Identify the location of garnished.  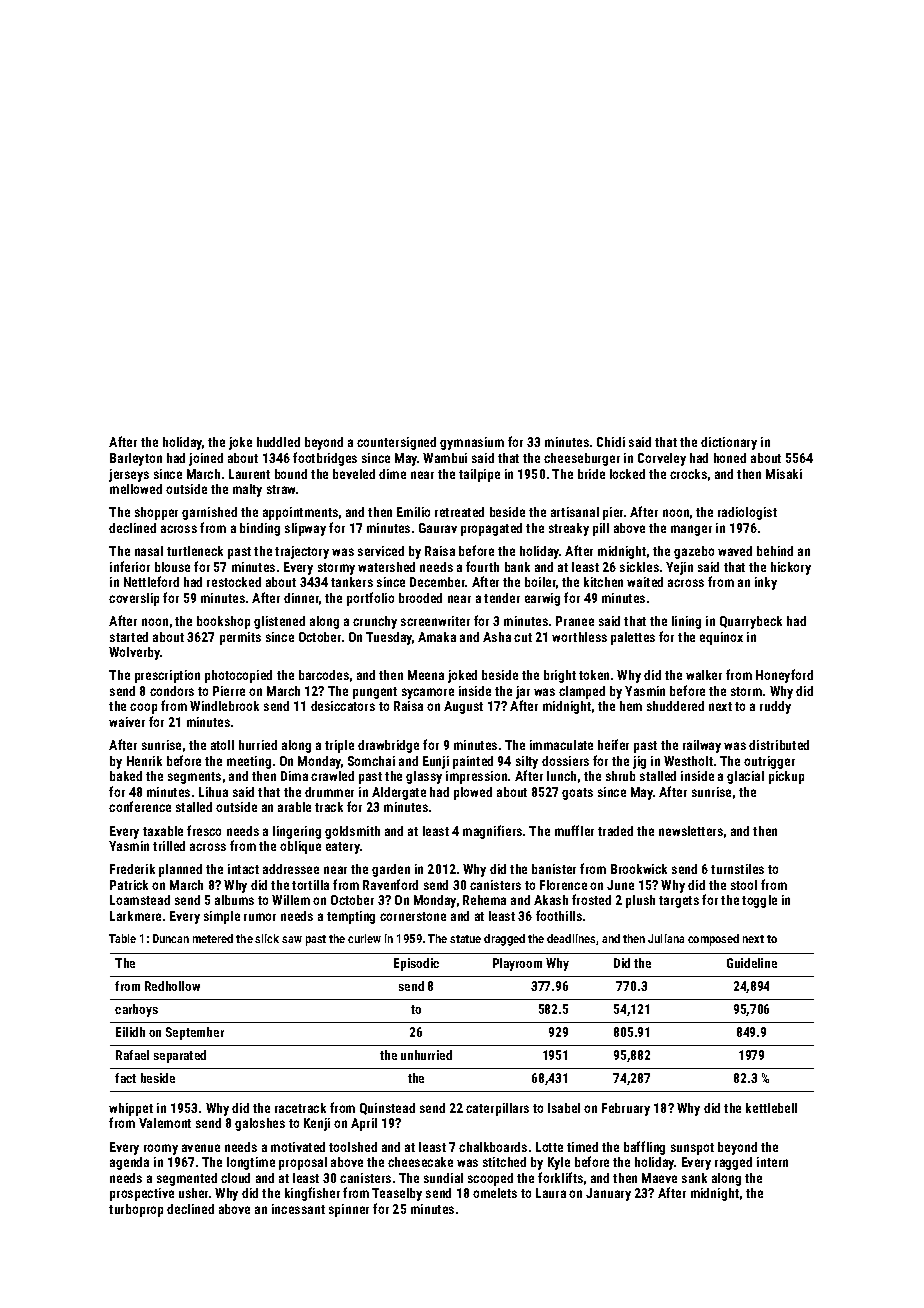
(209, 513).
